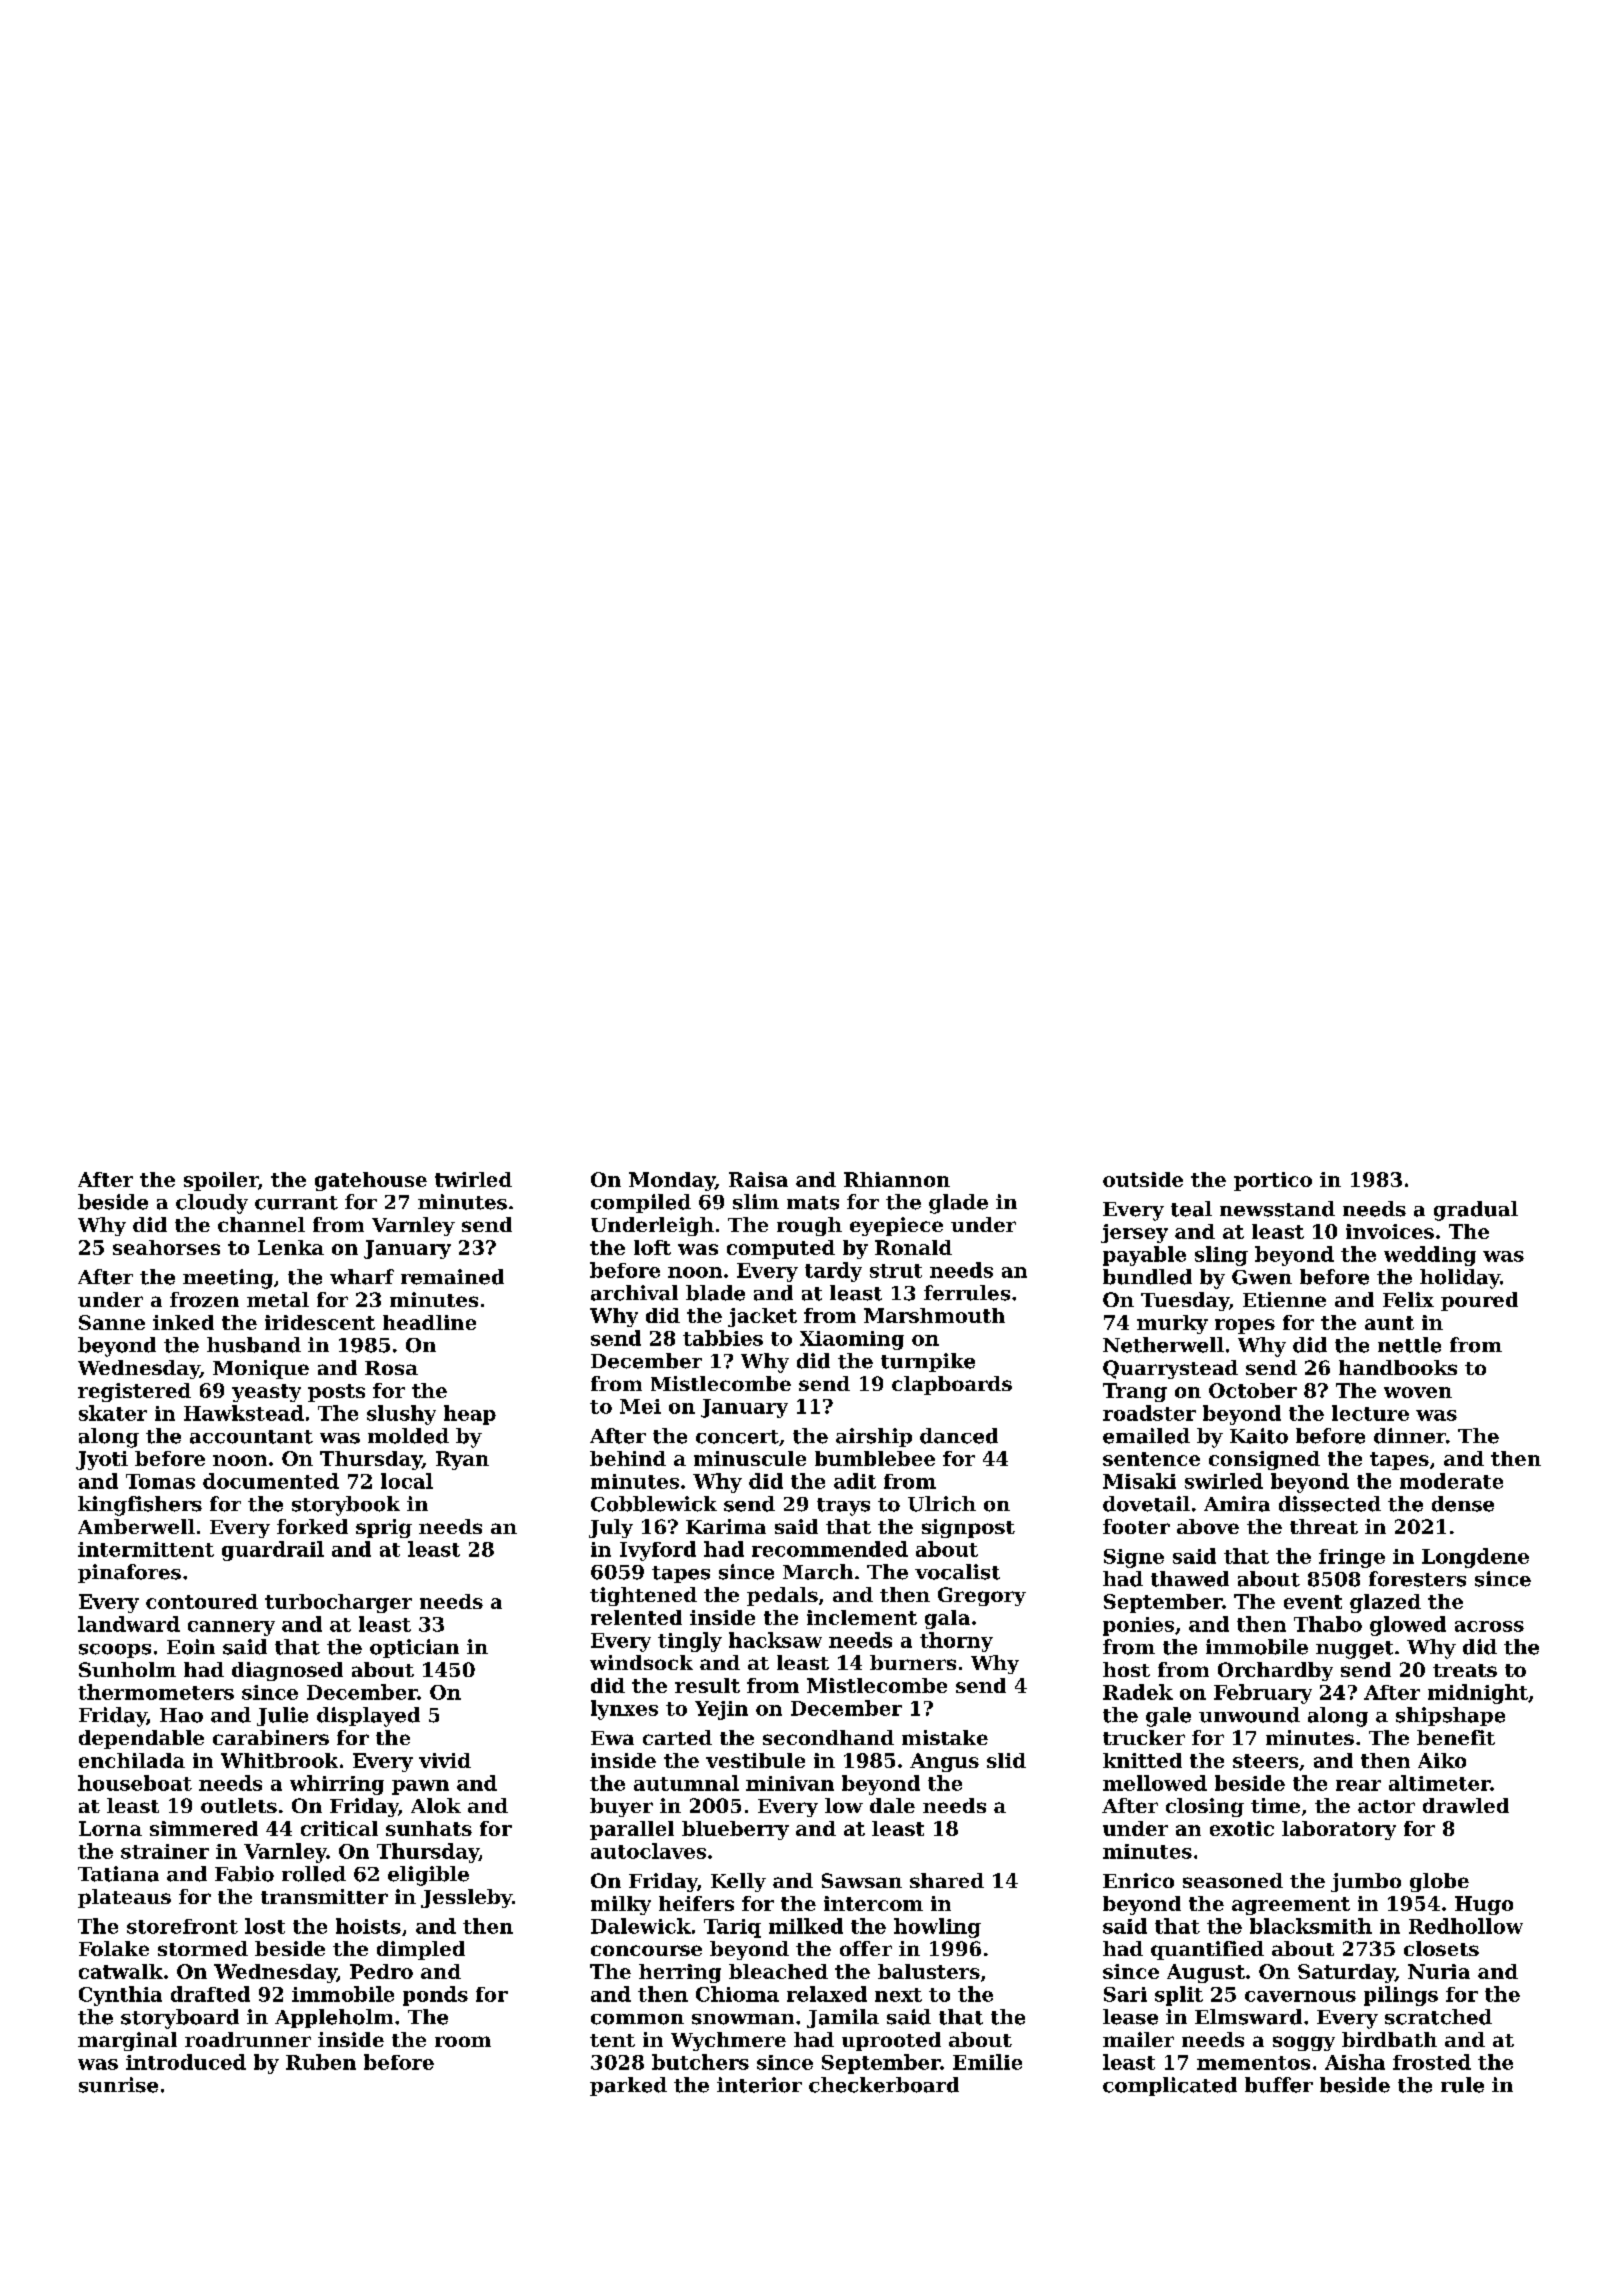 The width and height of the screenshot is (1620, 2292). What do you see at coordinates (982, 1596) in the screenshot?
I see `Gregory` at bounding box center [982, 1596].
